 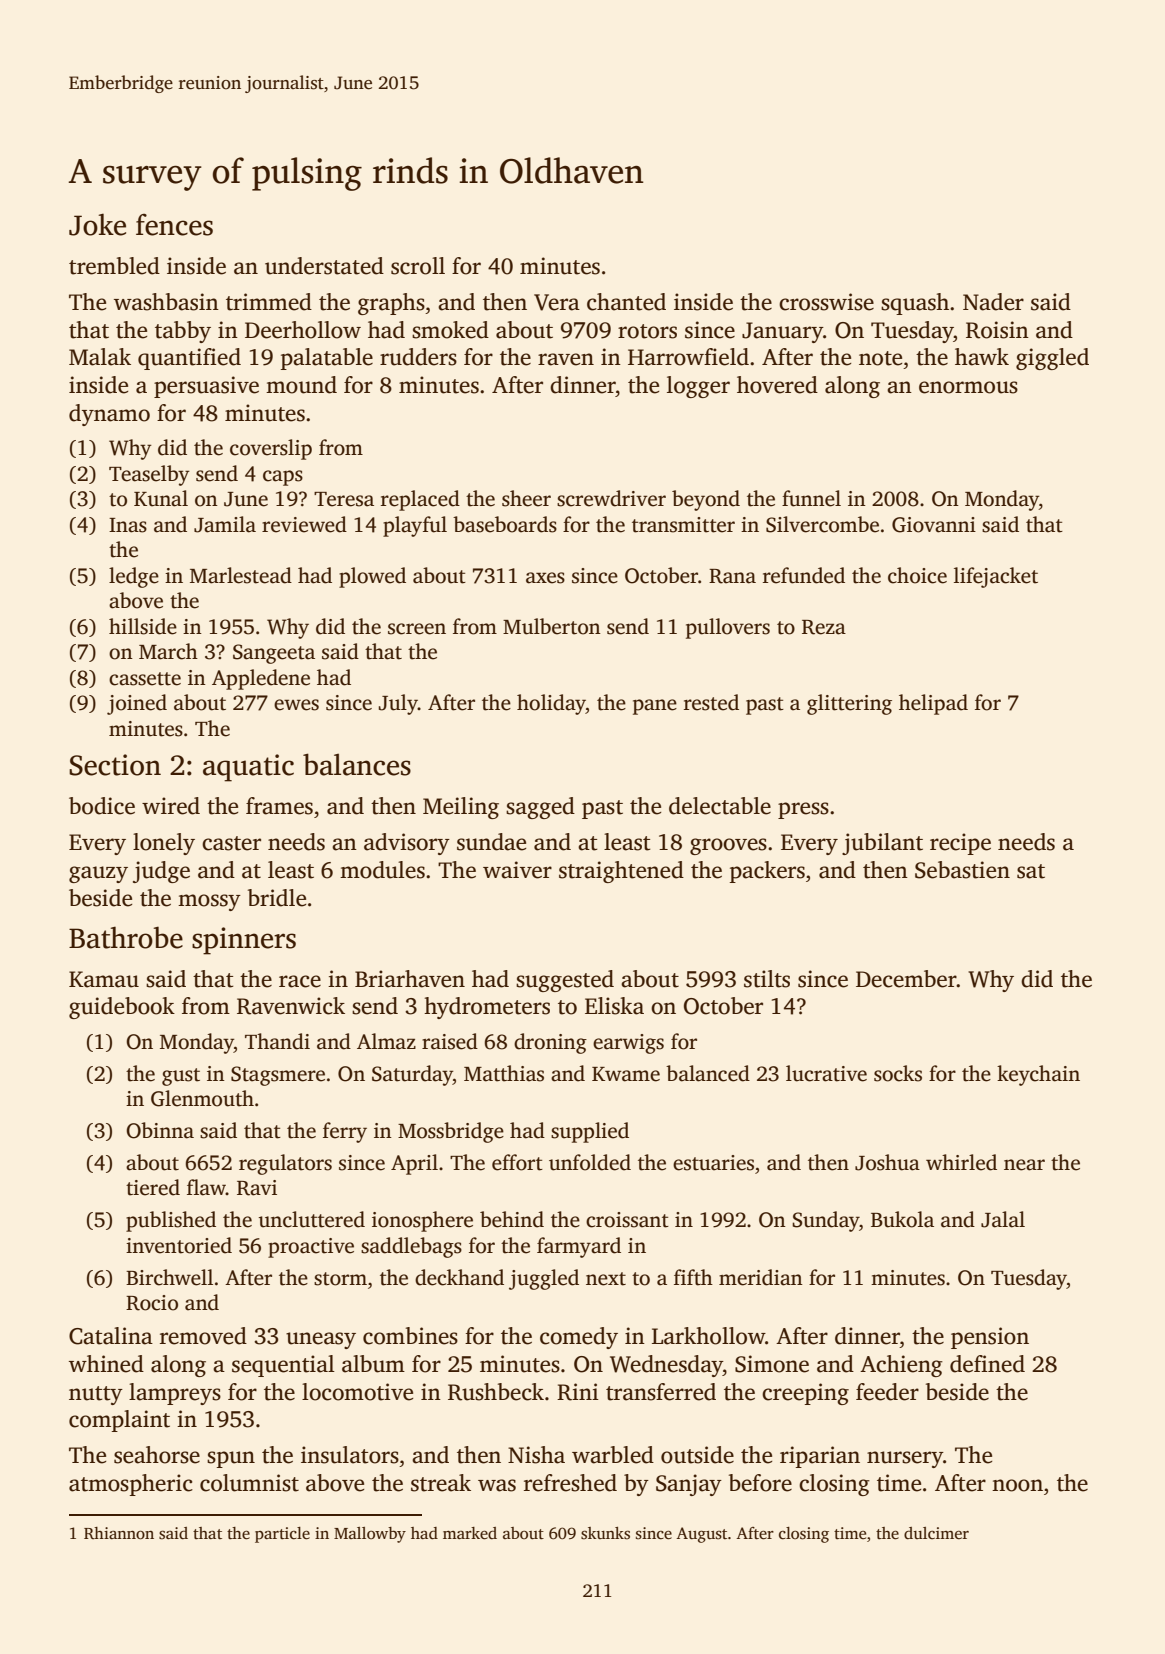 What do you see at coordinates (551, 704) in the document?
I see `holiday` at bounding box center [551, 704].
